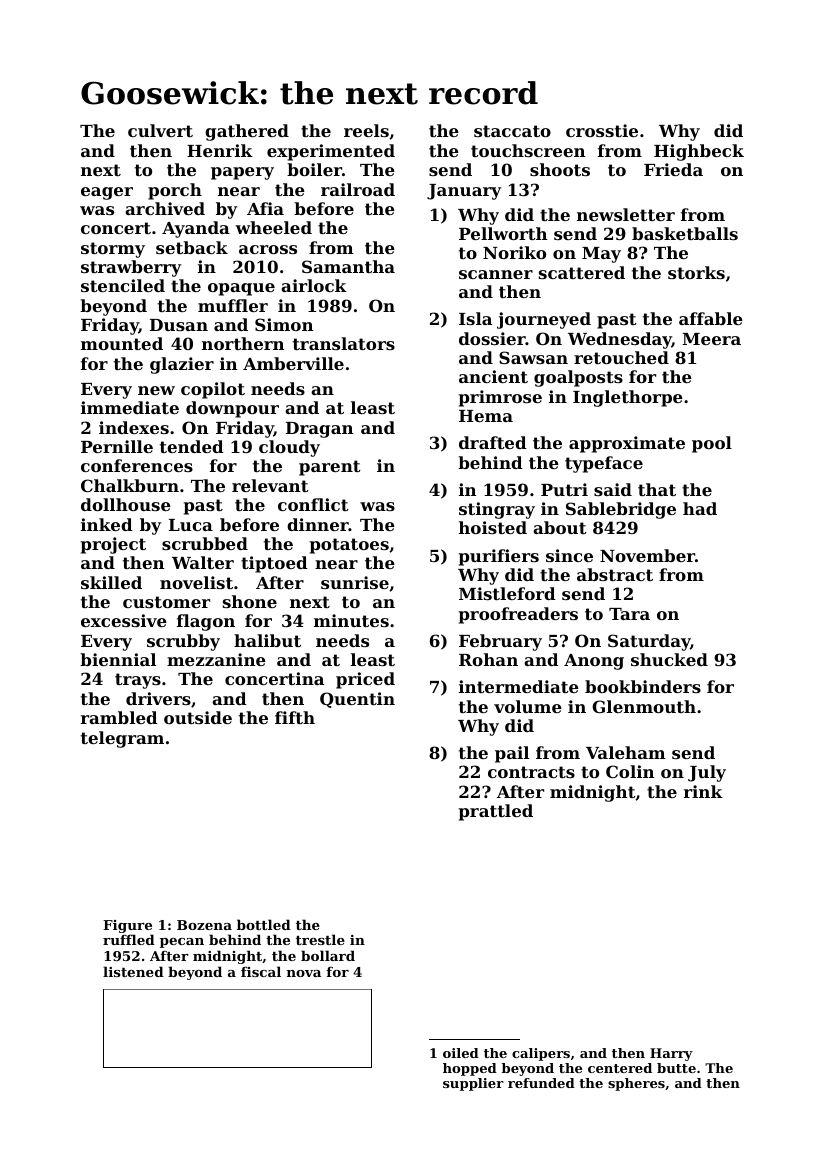 The height and width of the screenshot is (1169, 824). I want to click on setback, so click(192, 247).
